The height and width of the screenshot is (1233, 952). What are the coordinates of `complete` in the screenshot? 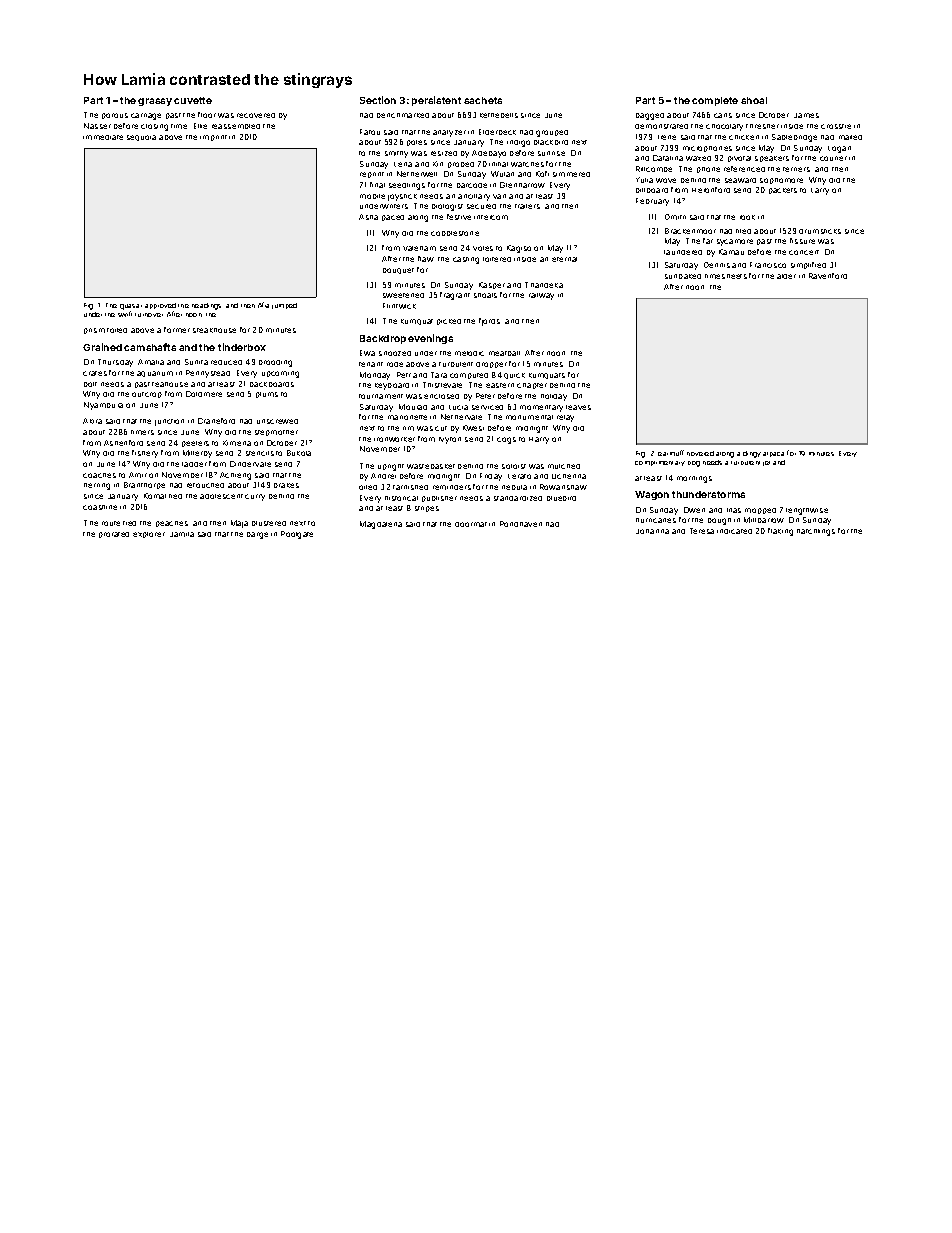 It's located at (715, 101).
